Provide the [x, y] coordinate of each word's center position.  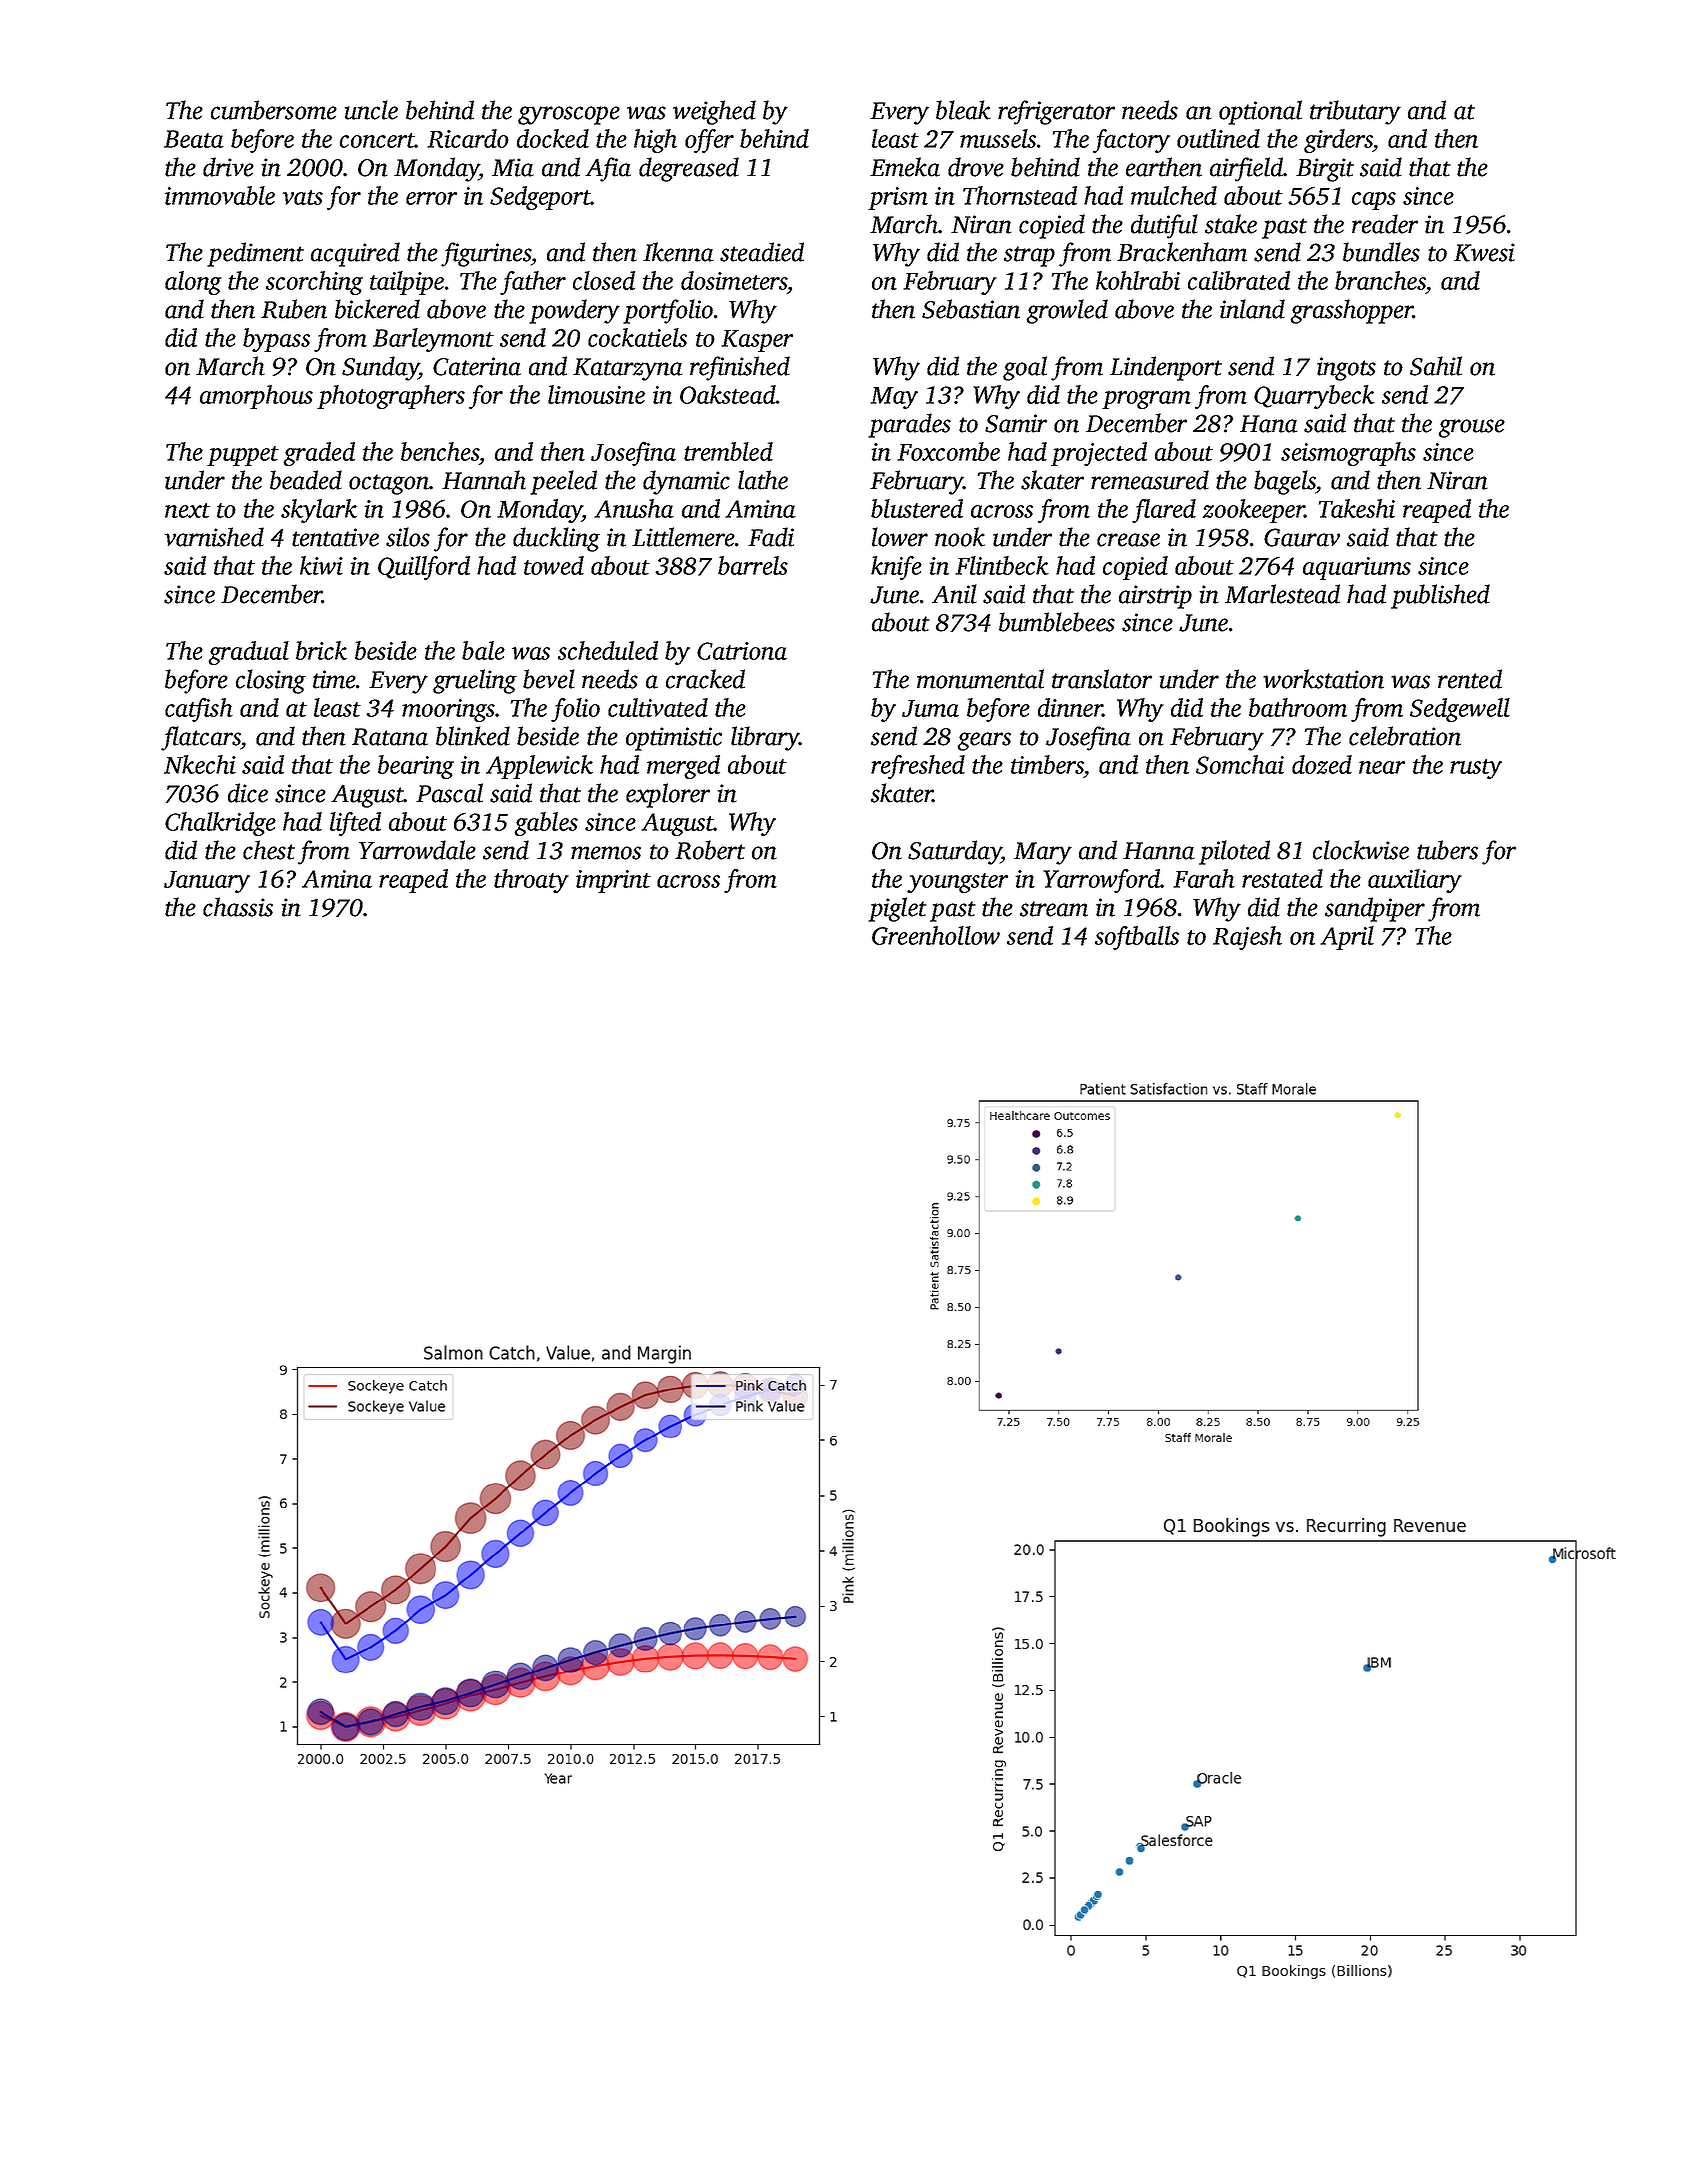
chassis [238, 907]
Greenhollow [936, 935]
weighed [714, 112]
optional [1260, 112]
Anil [954, 594]
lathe [763, 480]
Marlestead [1282, 594]
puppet [243, 456]
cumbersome [274, 110]
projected [1099, 454]
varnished [214, 537]
